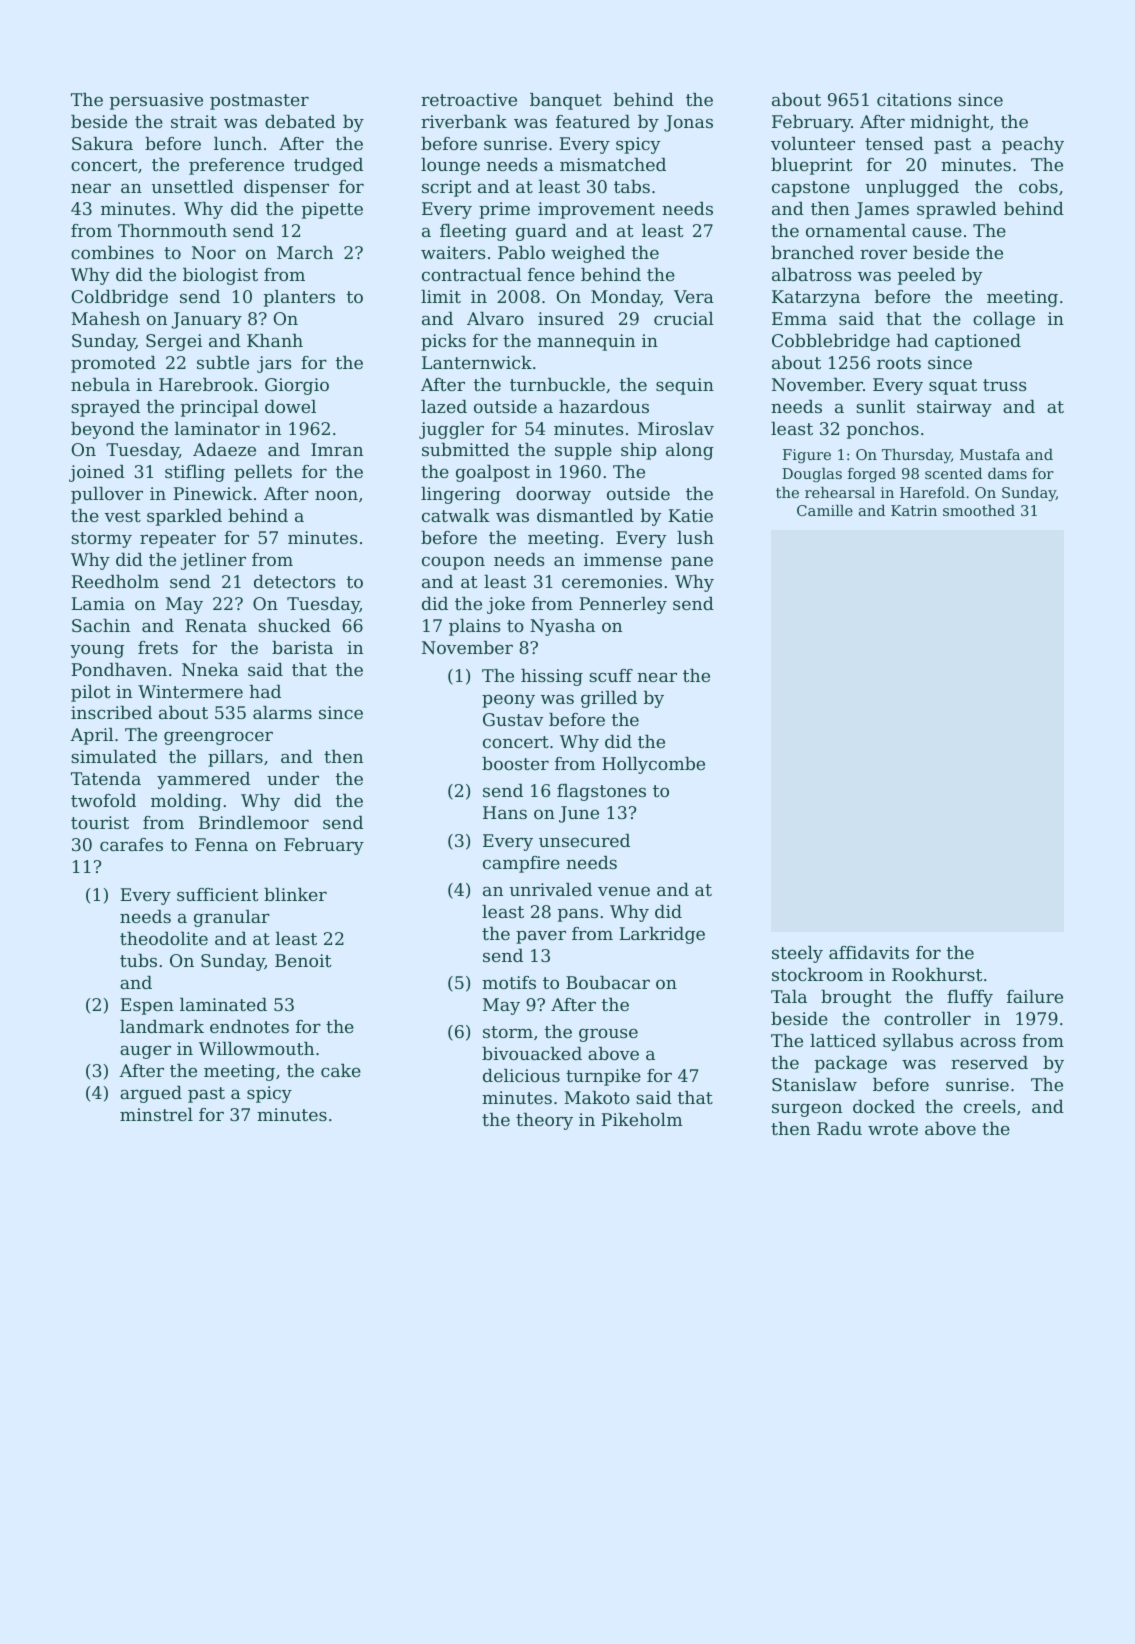 Image resolution: width=1135 pixels, height=1644 pixels. Describe the element at coordinates (566, 101) in the screenshot. I see `banquet` at that location.
